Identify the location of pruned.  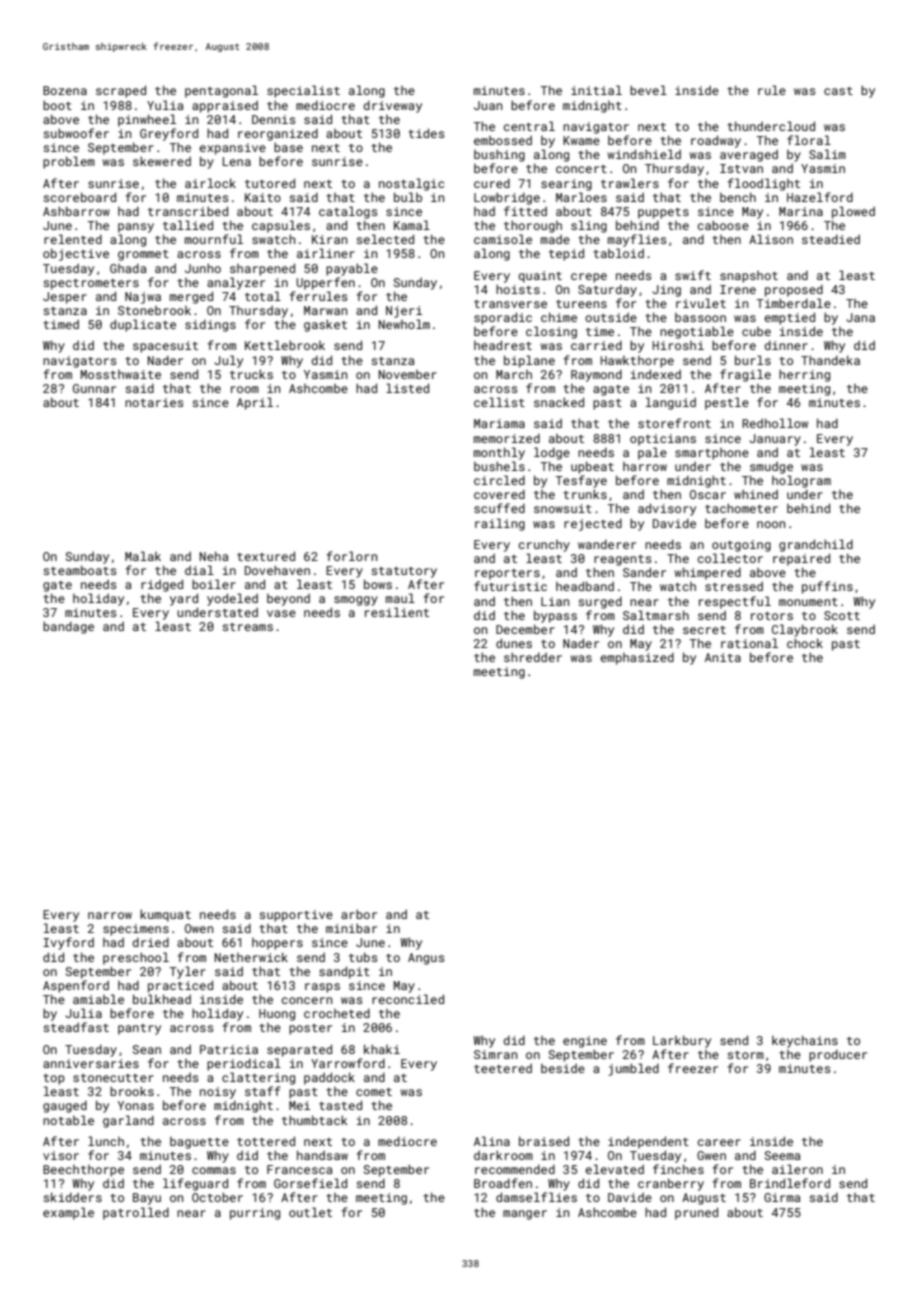
(696, 1213).
